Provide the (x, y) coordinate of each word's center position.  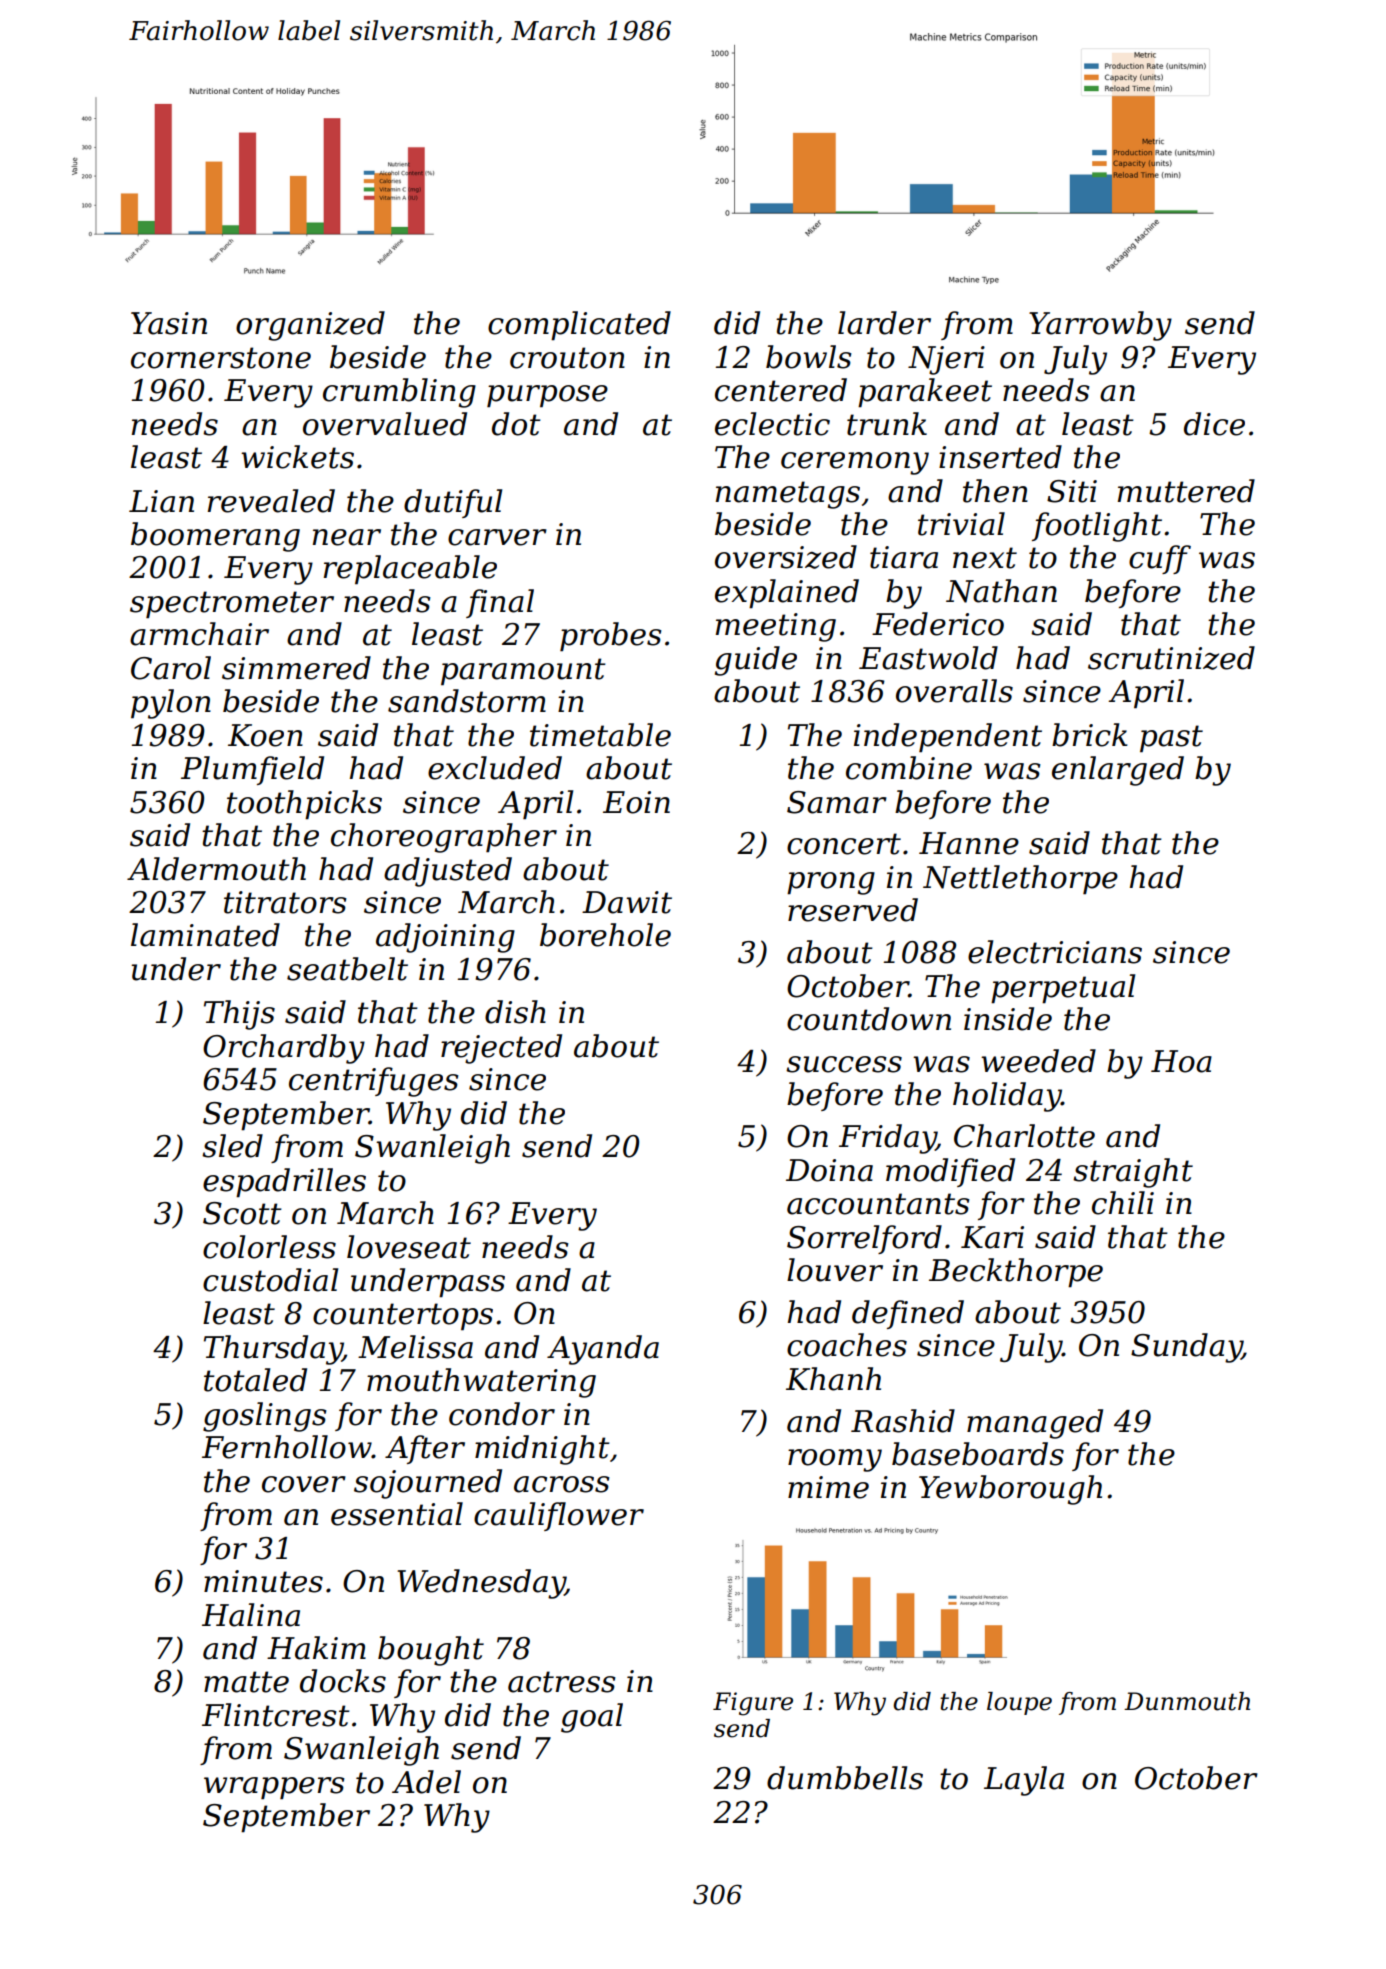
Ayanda (603, 1350)
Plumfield (252, 770)
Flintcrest (276, 1715)
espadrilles (284, 1182)
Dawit (627, 902)
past (1171, 739)
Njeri (946, 360)
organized (310, 326)
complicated (579, 325)
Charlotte (1024, 1136)
